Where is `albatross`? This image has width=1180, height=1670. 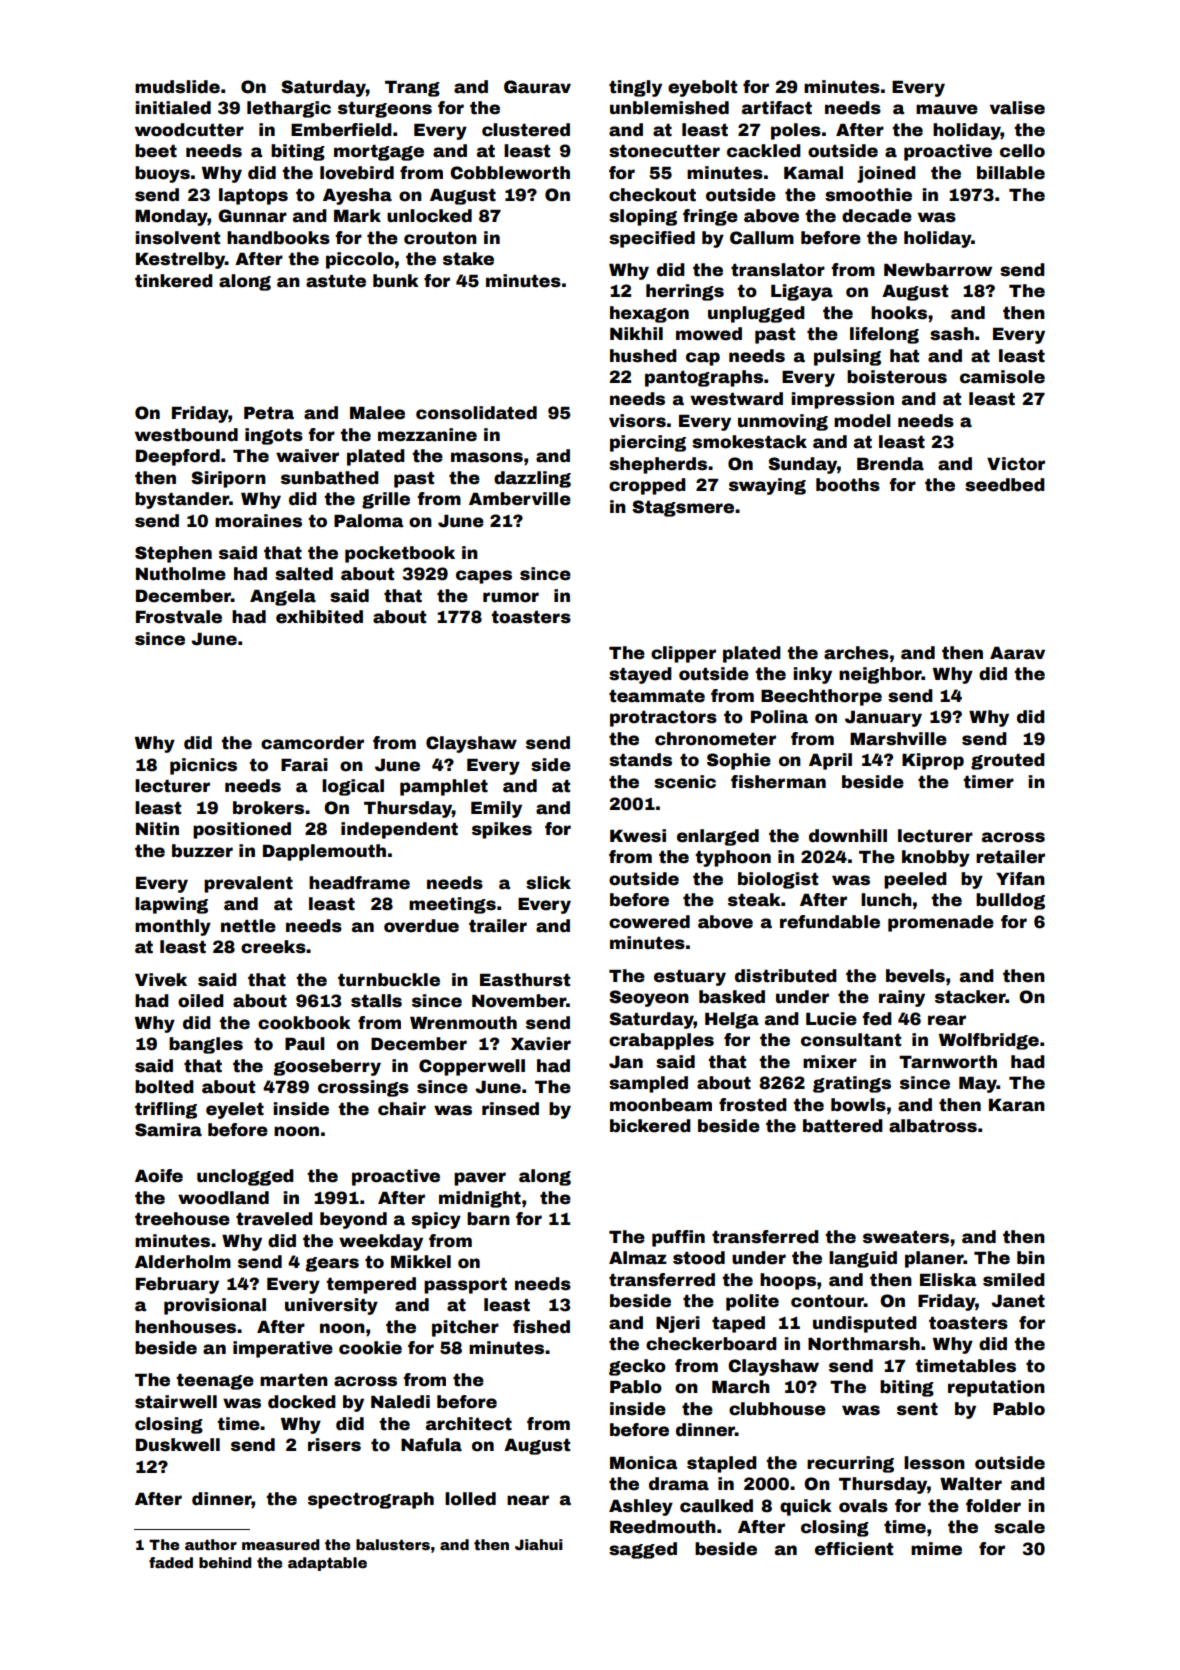 albatross is located at coordinates (933, 1126).
